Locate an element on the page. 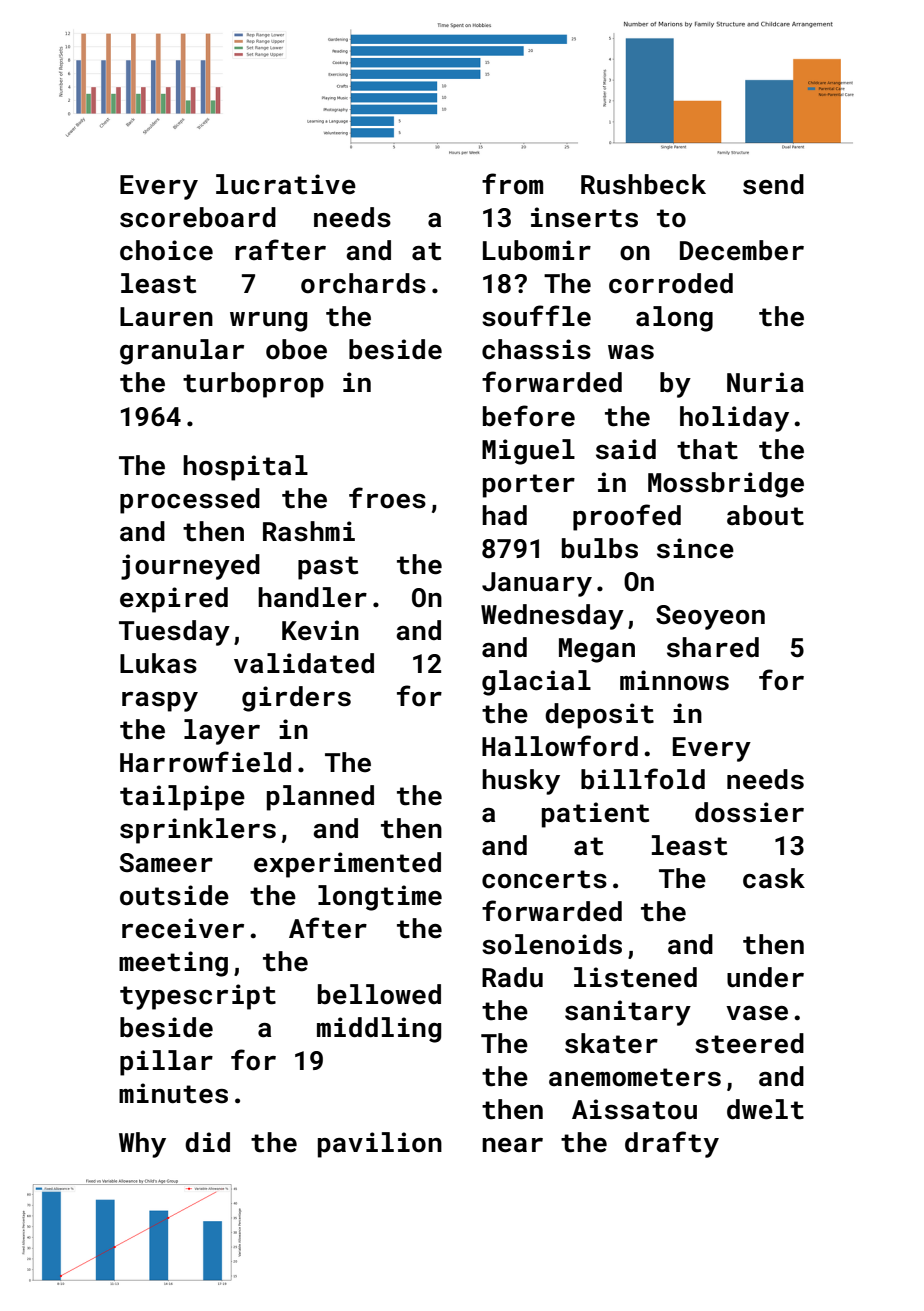 The height and width of the image is (1311, 924). proofed is located at coordinates (627, 517).
